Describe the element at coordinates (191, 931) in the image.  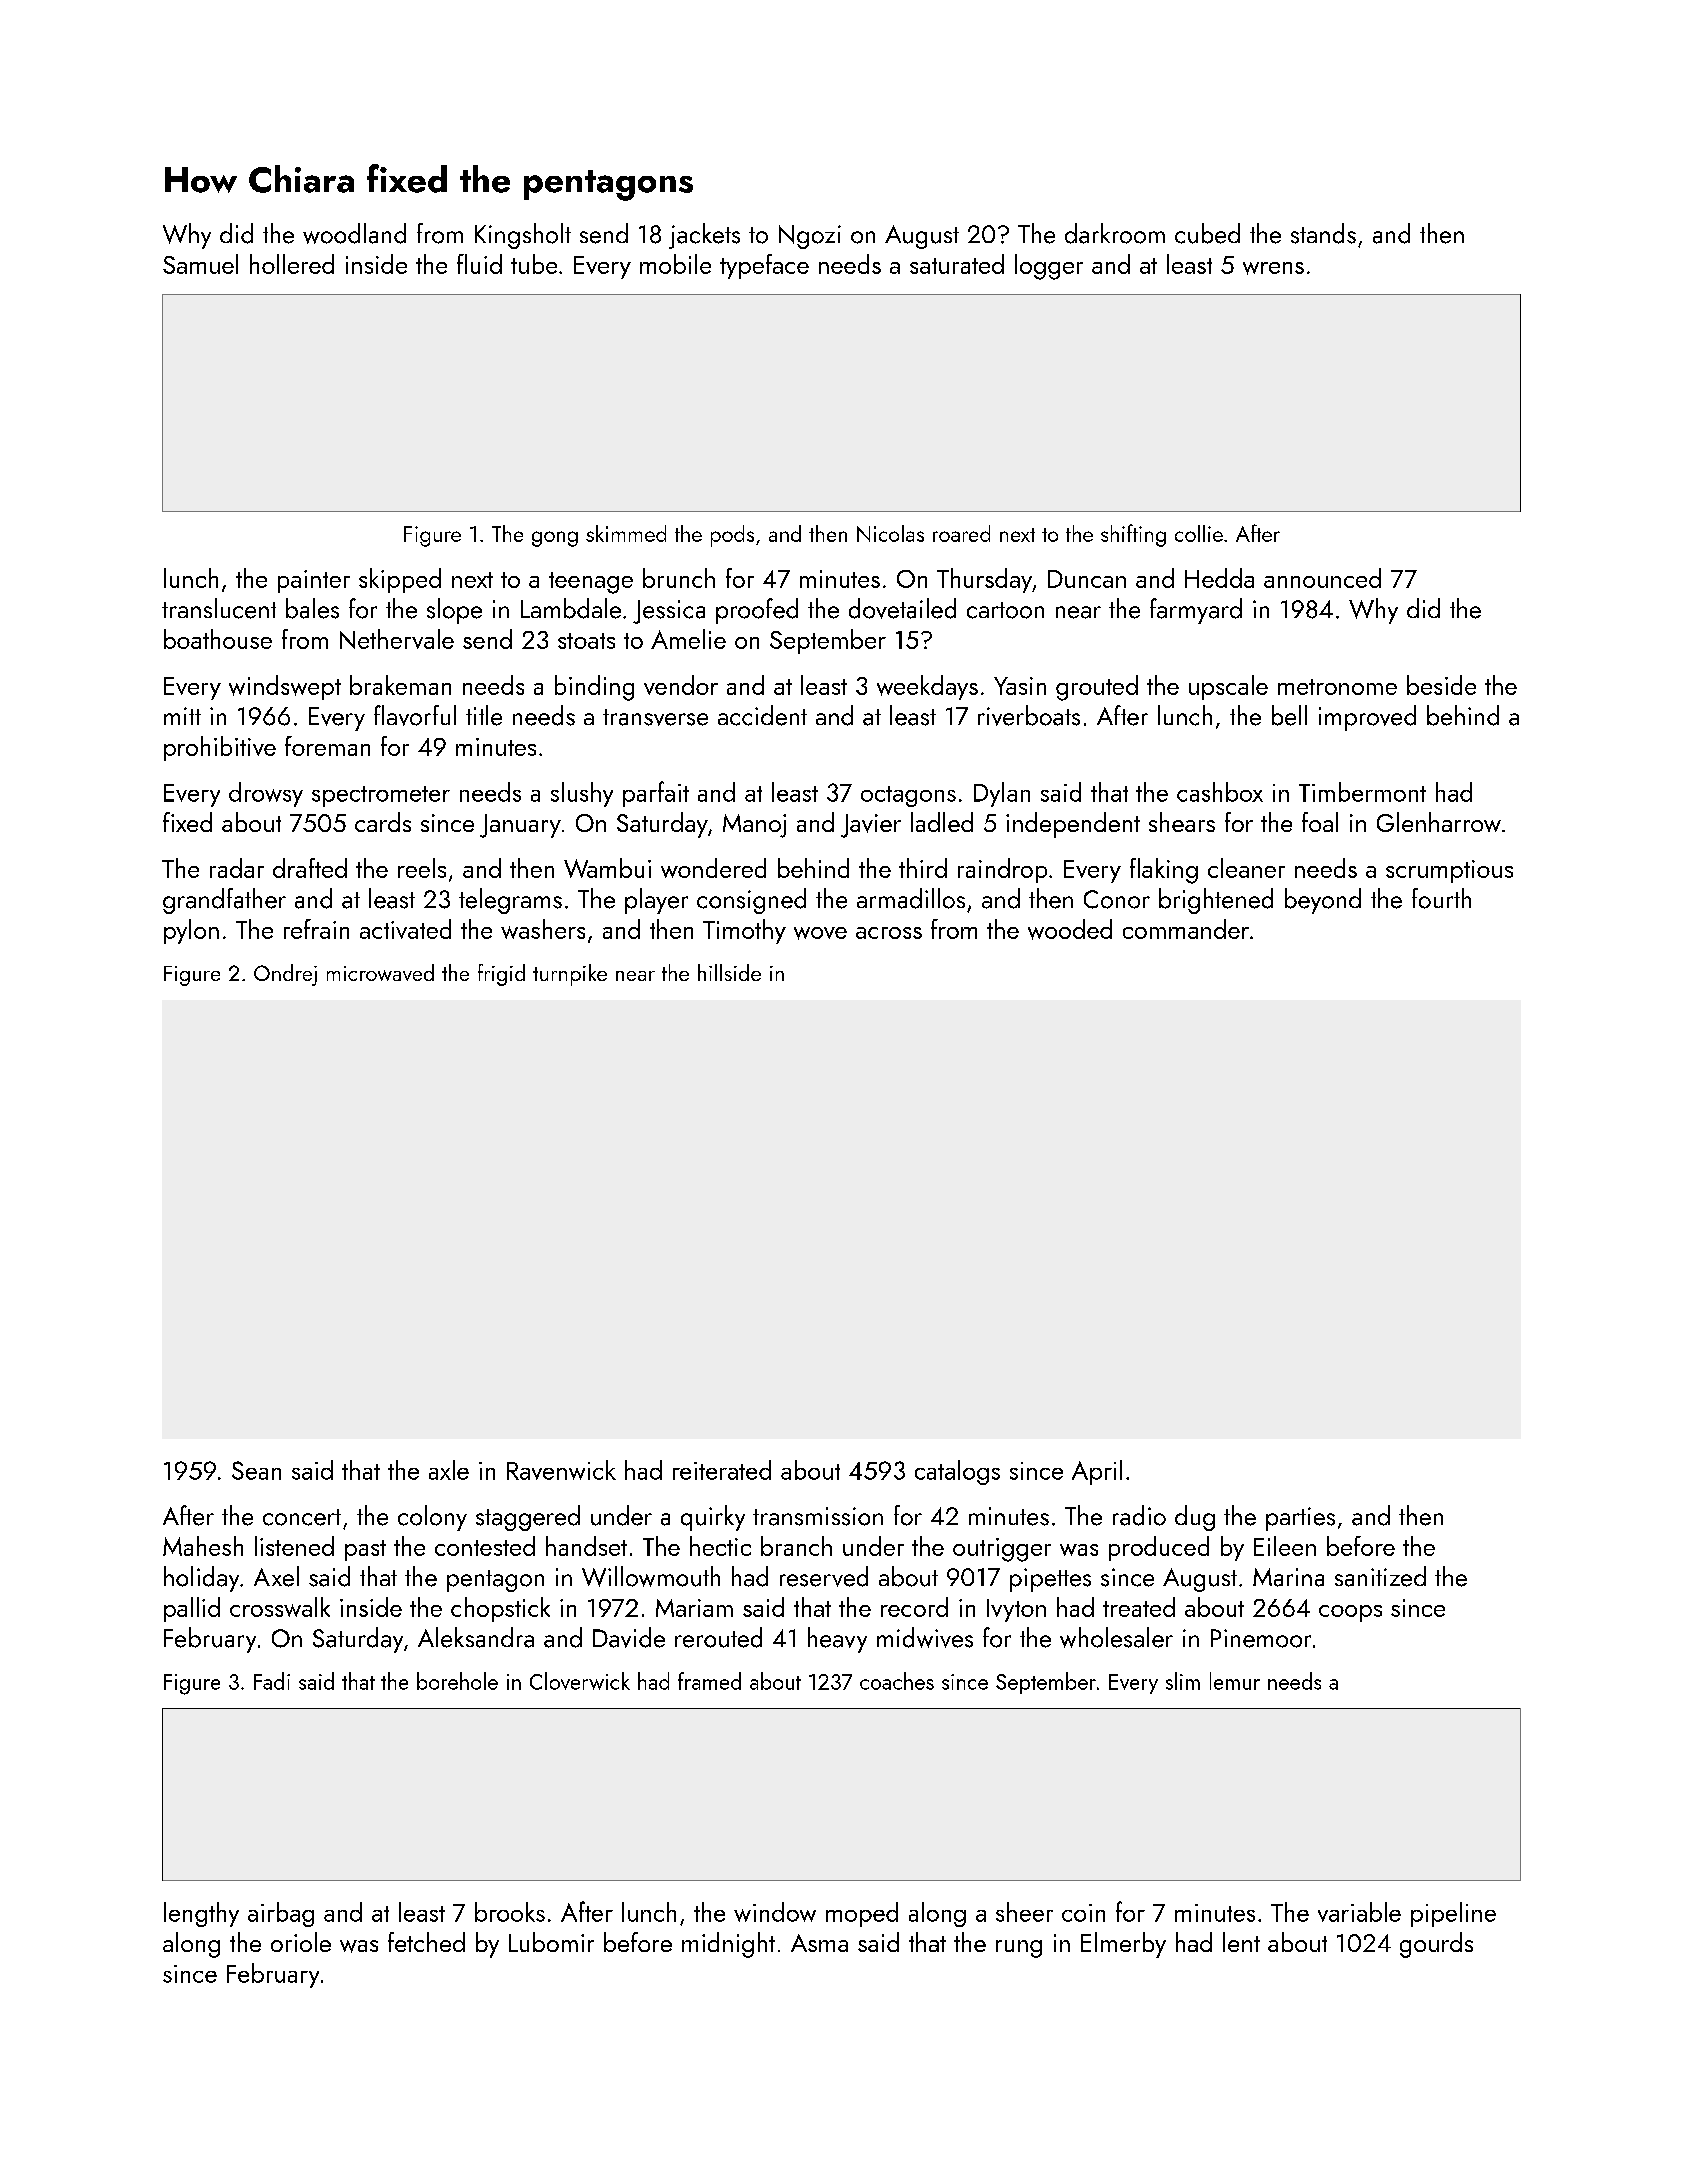
I see `pylon` at that location.
